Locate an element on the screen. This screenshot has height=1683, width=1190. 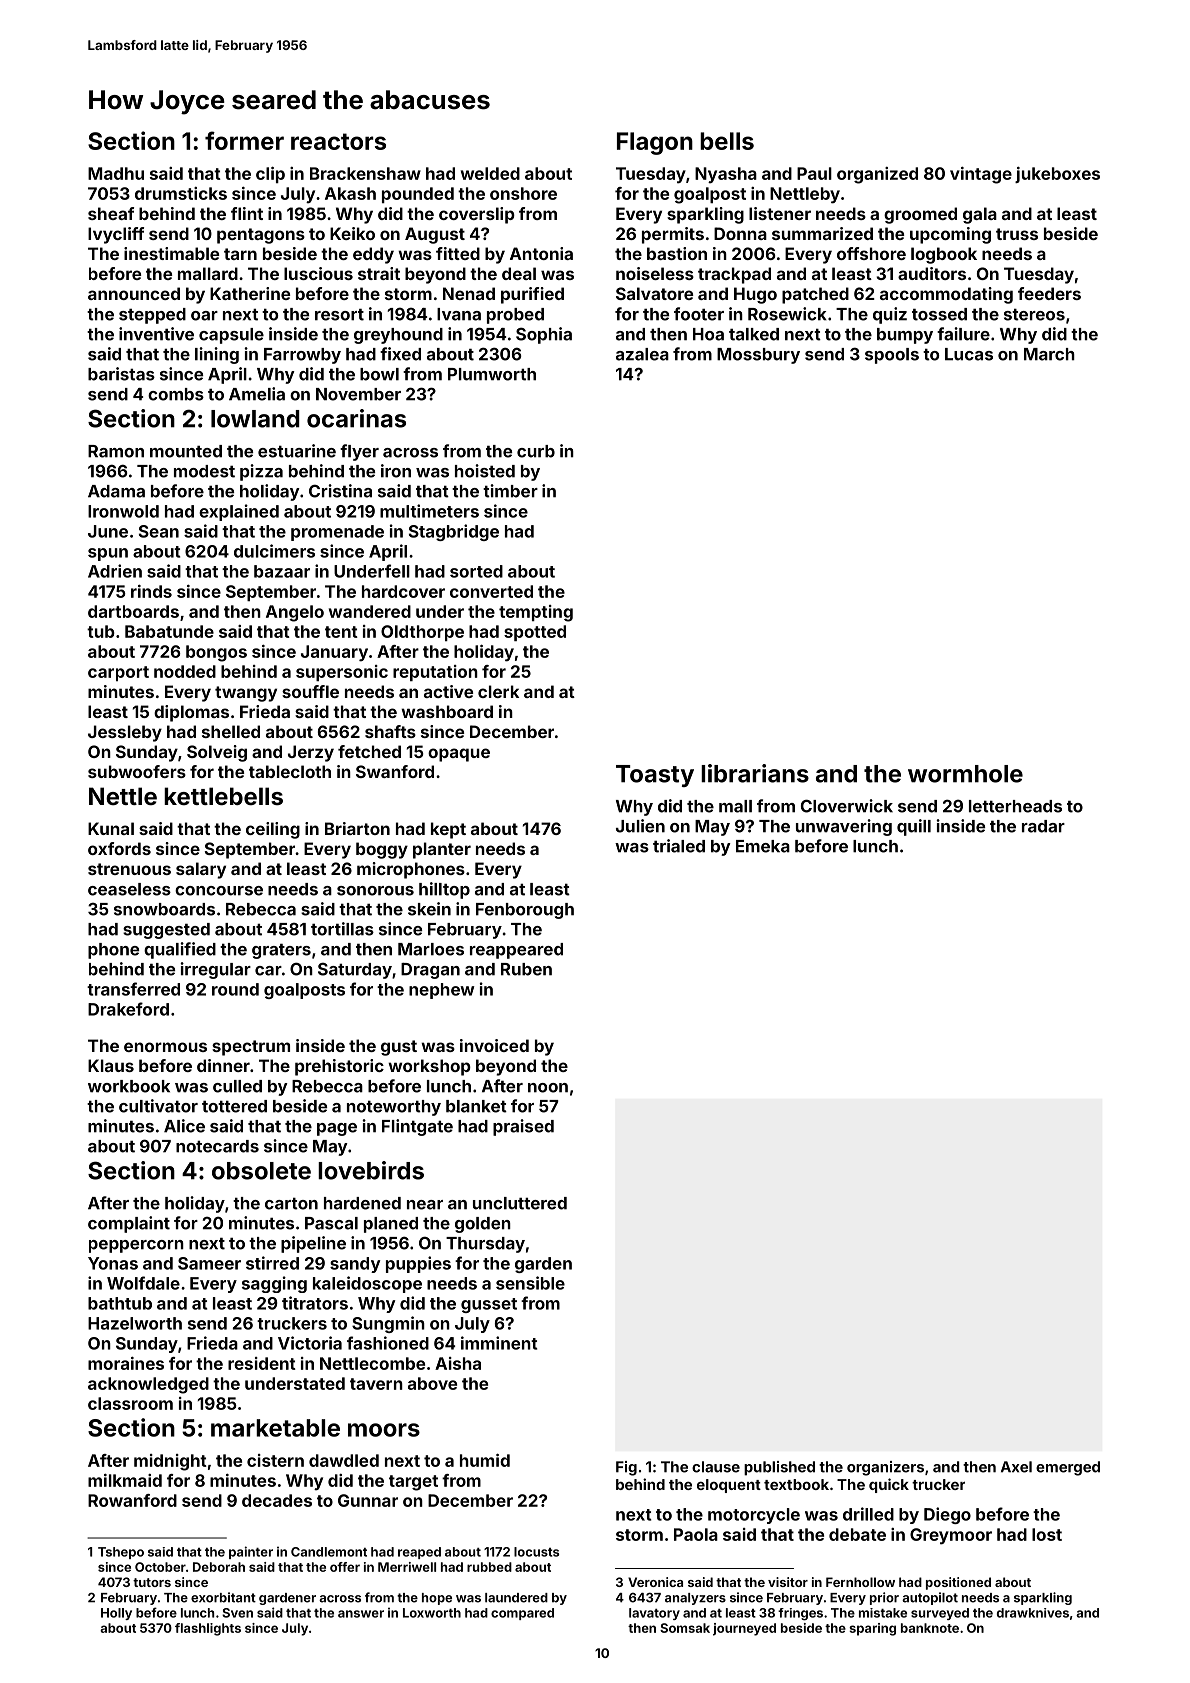
former is located at coordinates (244, 140).
